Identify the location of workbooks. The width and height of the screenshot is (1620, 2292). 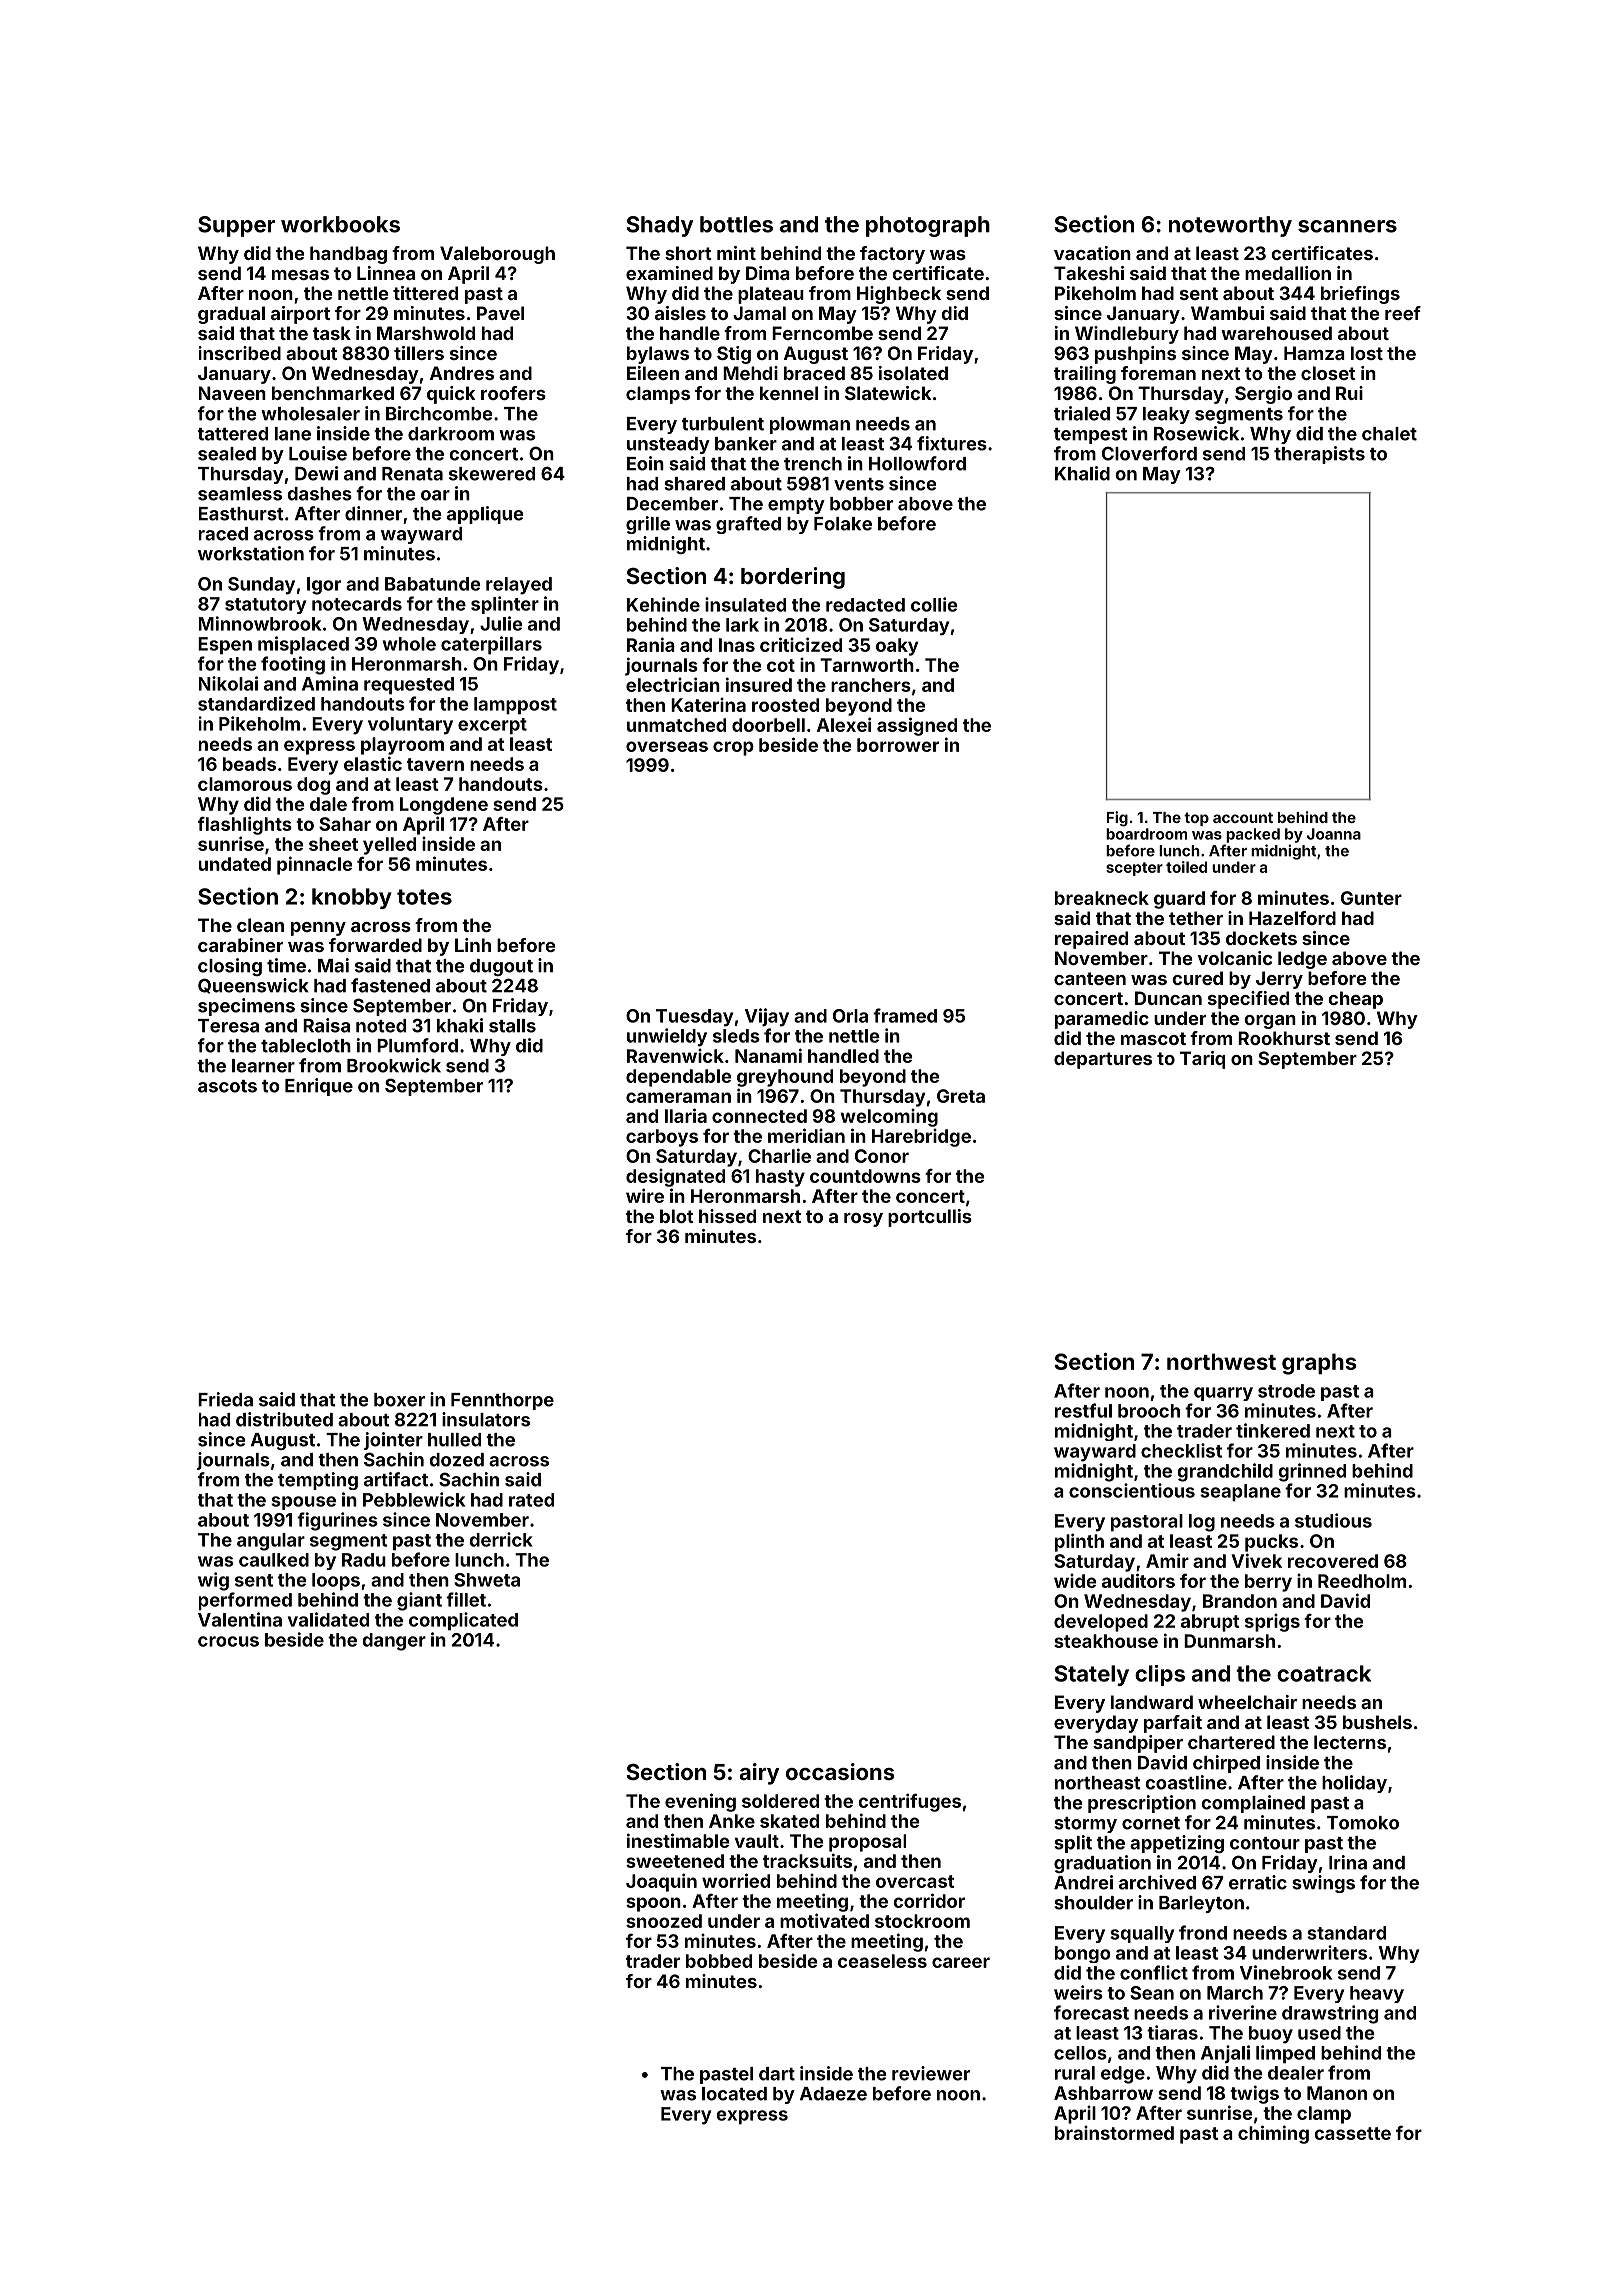
(340, 224).
